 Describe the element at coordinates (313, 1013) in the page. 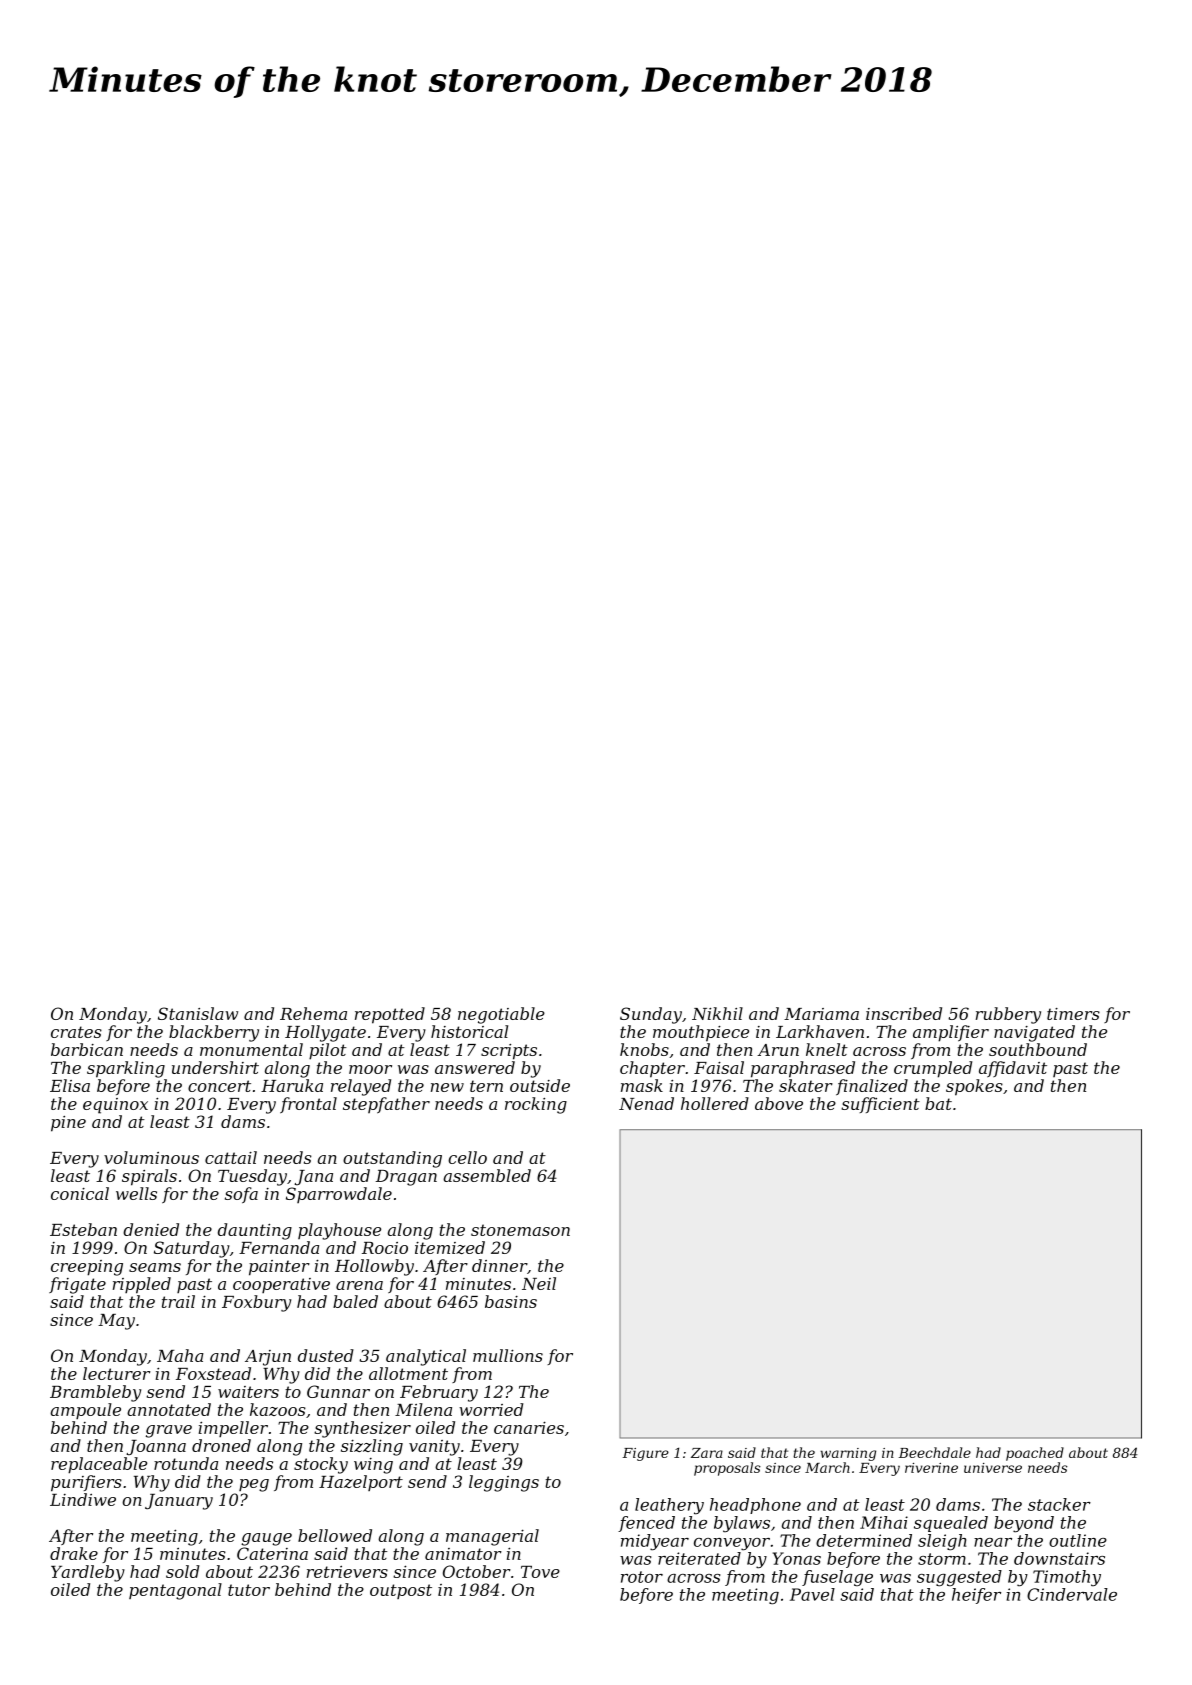

I see `Rehema` at that location.
